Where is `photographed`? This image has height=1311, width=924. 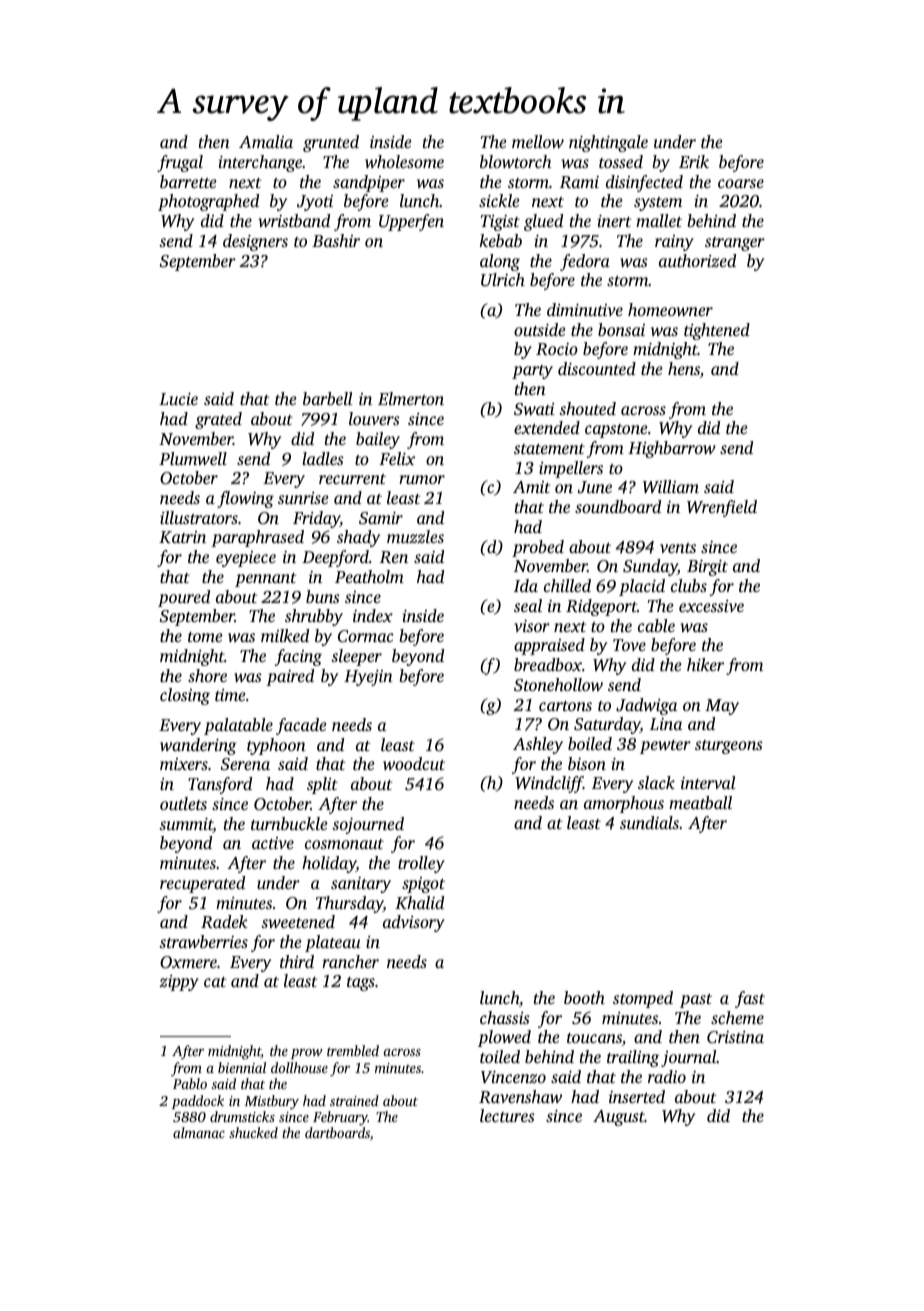 photographed is located at coordinates (208, 202).
